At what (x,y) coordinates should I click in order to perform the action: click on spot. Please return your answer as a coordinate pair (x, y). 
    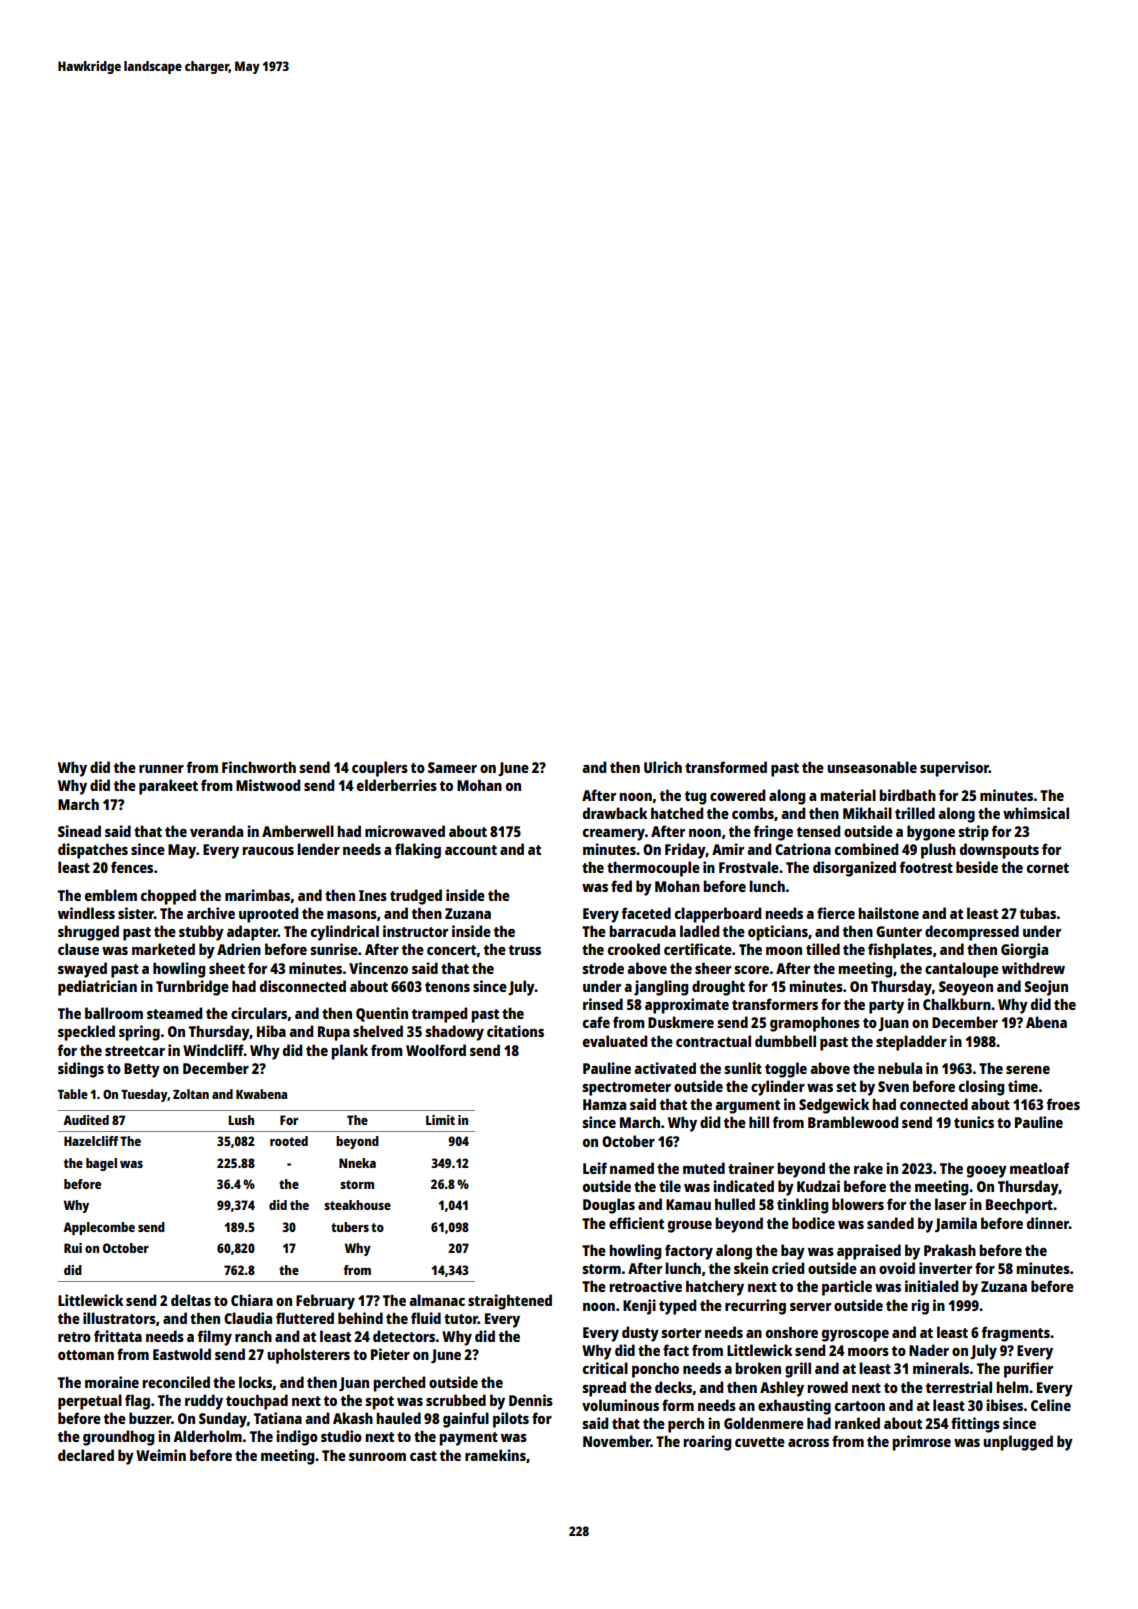
    Looking at the image, I should click on (379, 1403).
